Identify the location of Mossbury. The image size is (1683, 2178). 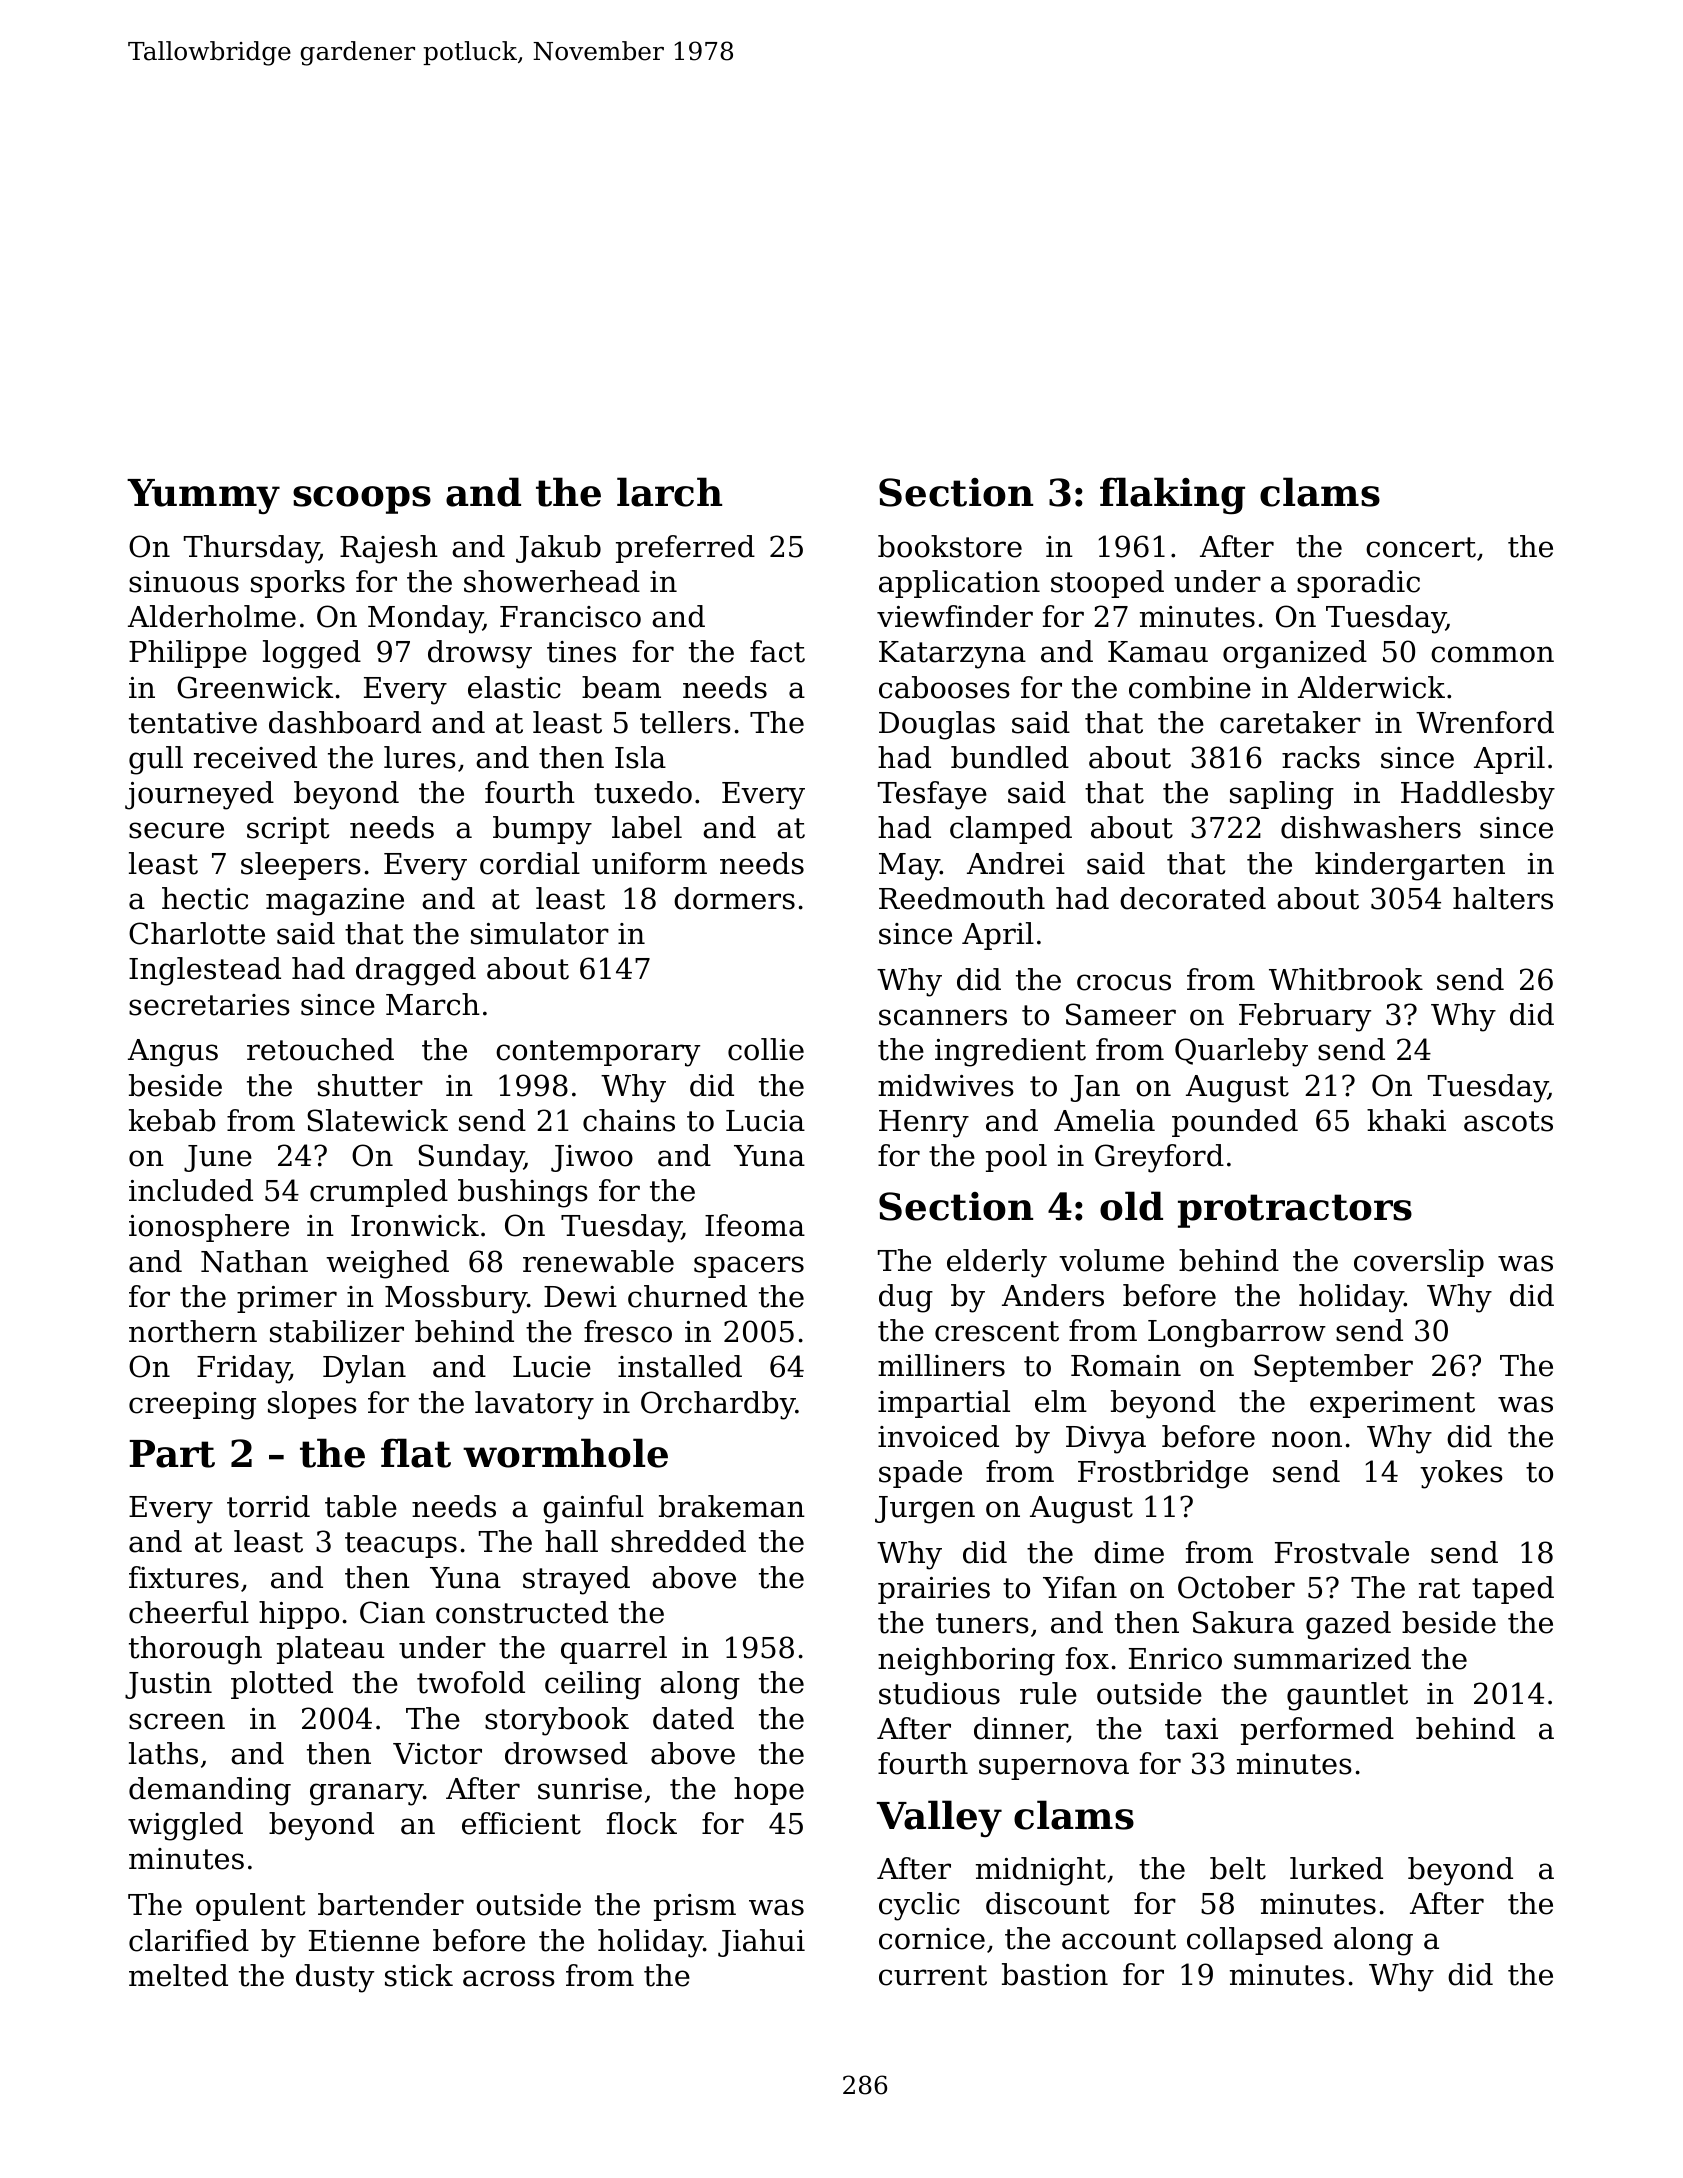
(456, 1299).
